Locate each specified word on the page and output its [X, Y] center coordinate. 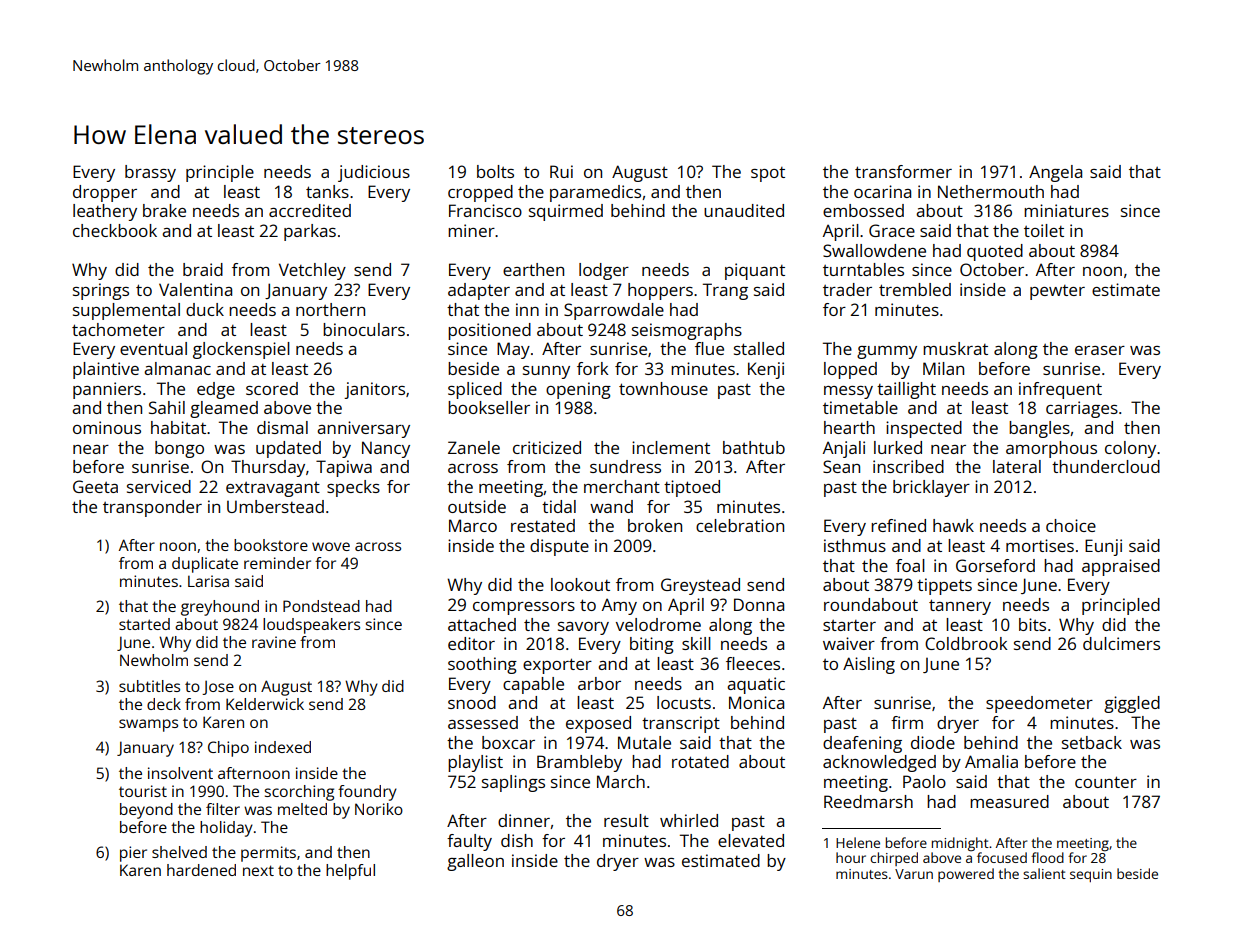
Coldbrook [966, 643]
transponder [152, 508]
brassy [150, 173]
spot [768, 174]
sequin [1091, 875]
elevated [751, 840]
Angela [1055, 173]
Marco [473, 525]
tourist [143, 791]
